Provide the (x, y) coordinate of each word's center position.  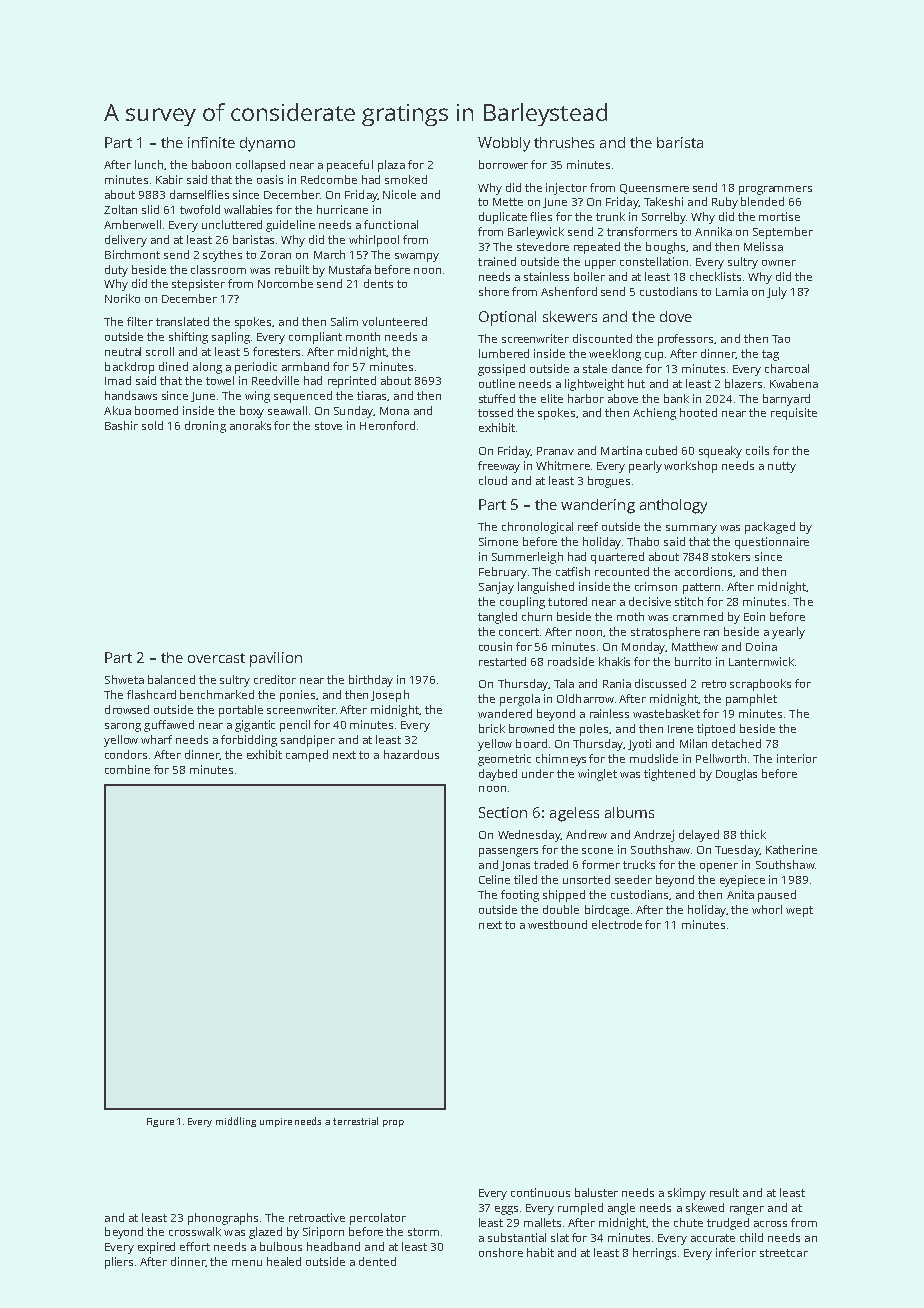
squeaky (720, 452)
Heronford (387, 425)
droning (205, 427)
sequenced (303, 397)
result (724, 1192)
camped (307, 756)
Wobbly (504, 144)
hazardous (411, 754)
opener (719, 867)
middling (236, 1122)
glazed (265, 1233)
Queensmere (654, 189)
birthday (371, 681)
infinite (211, 142)
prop (393, 1123)
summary (691, 529)
